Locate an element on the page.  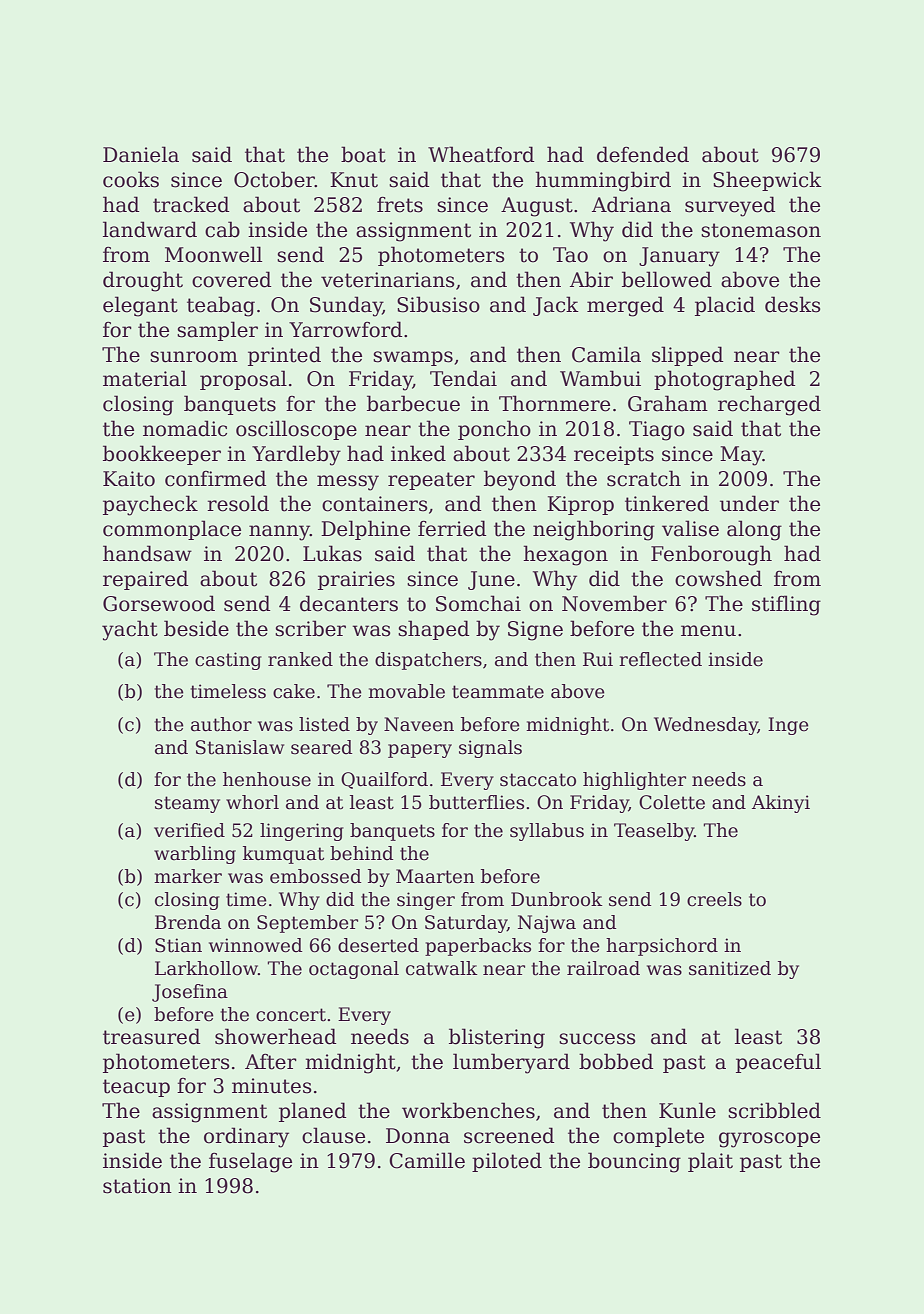
piloted is located at coordinates (507, 1162).
